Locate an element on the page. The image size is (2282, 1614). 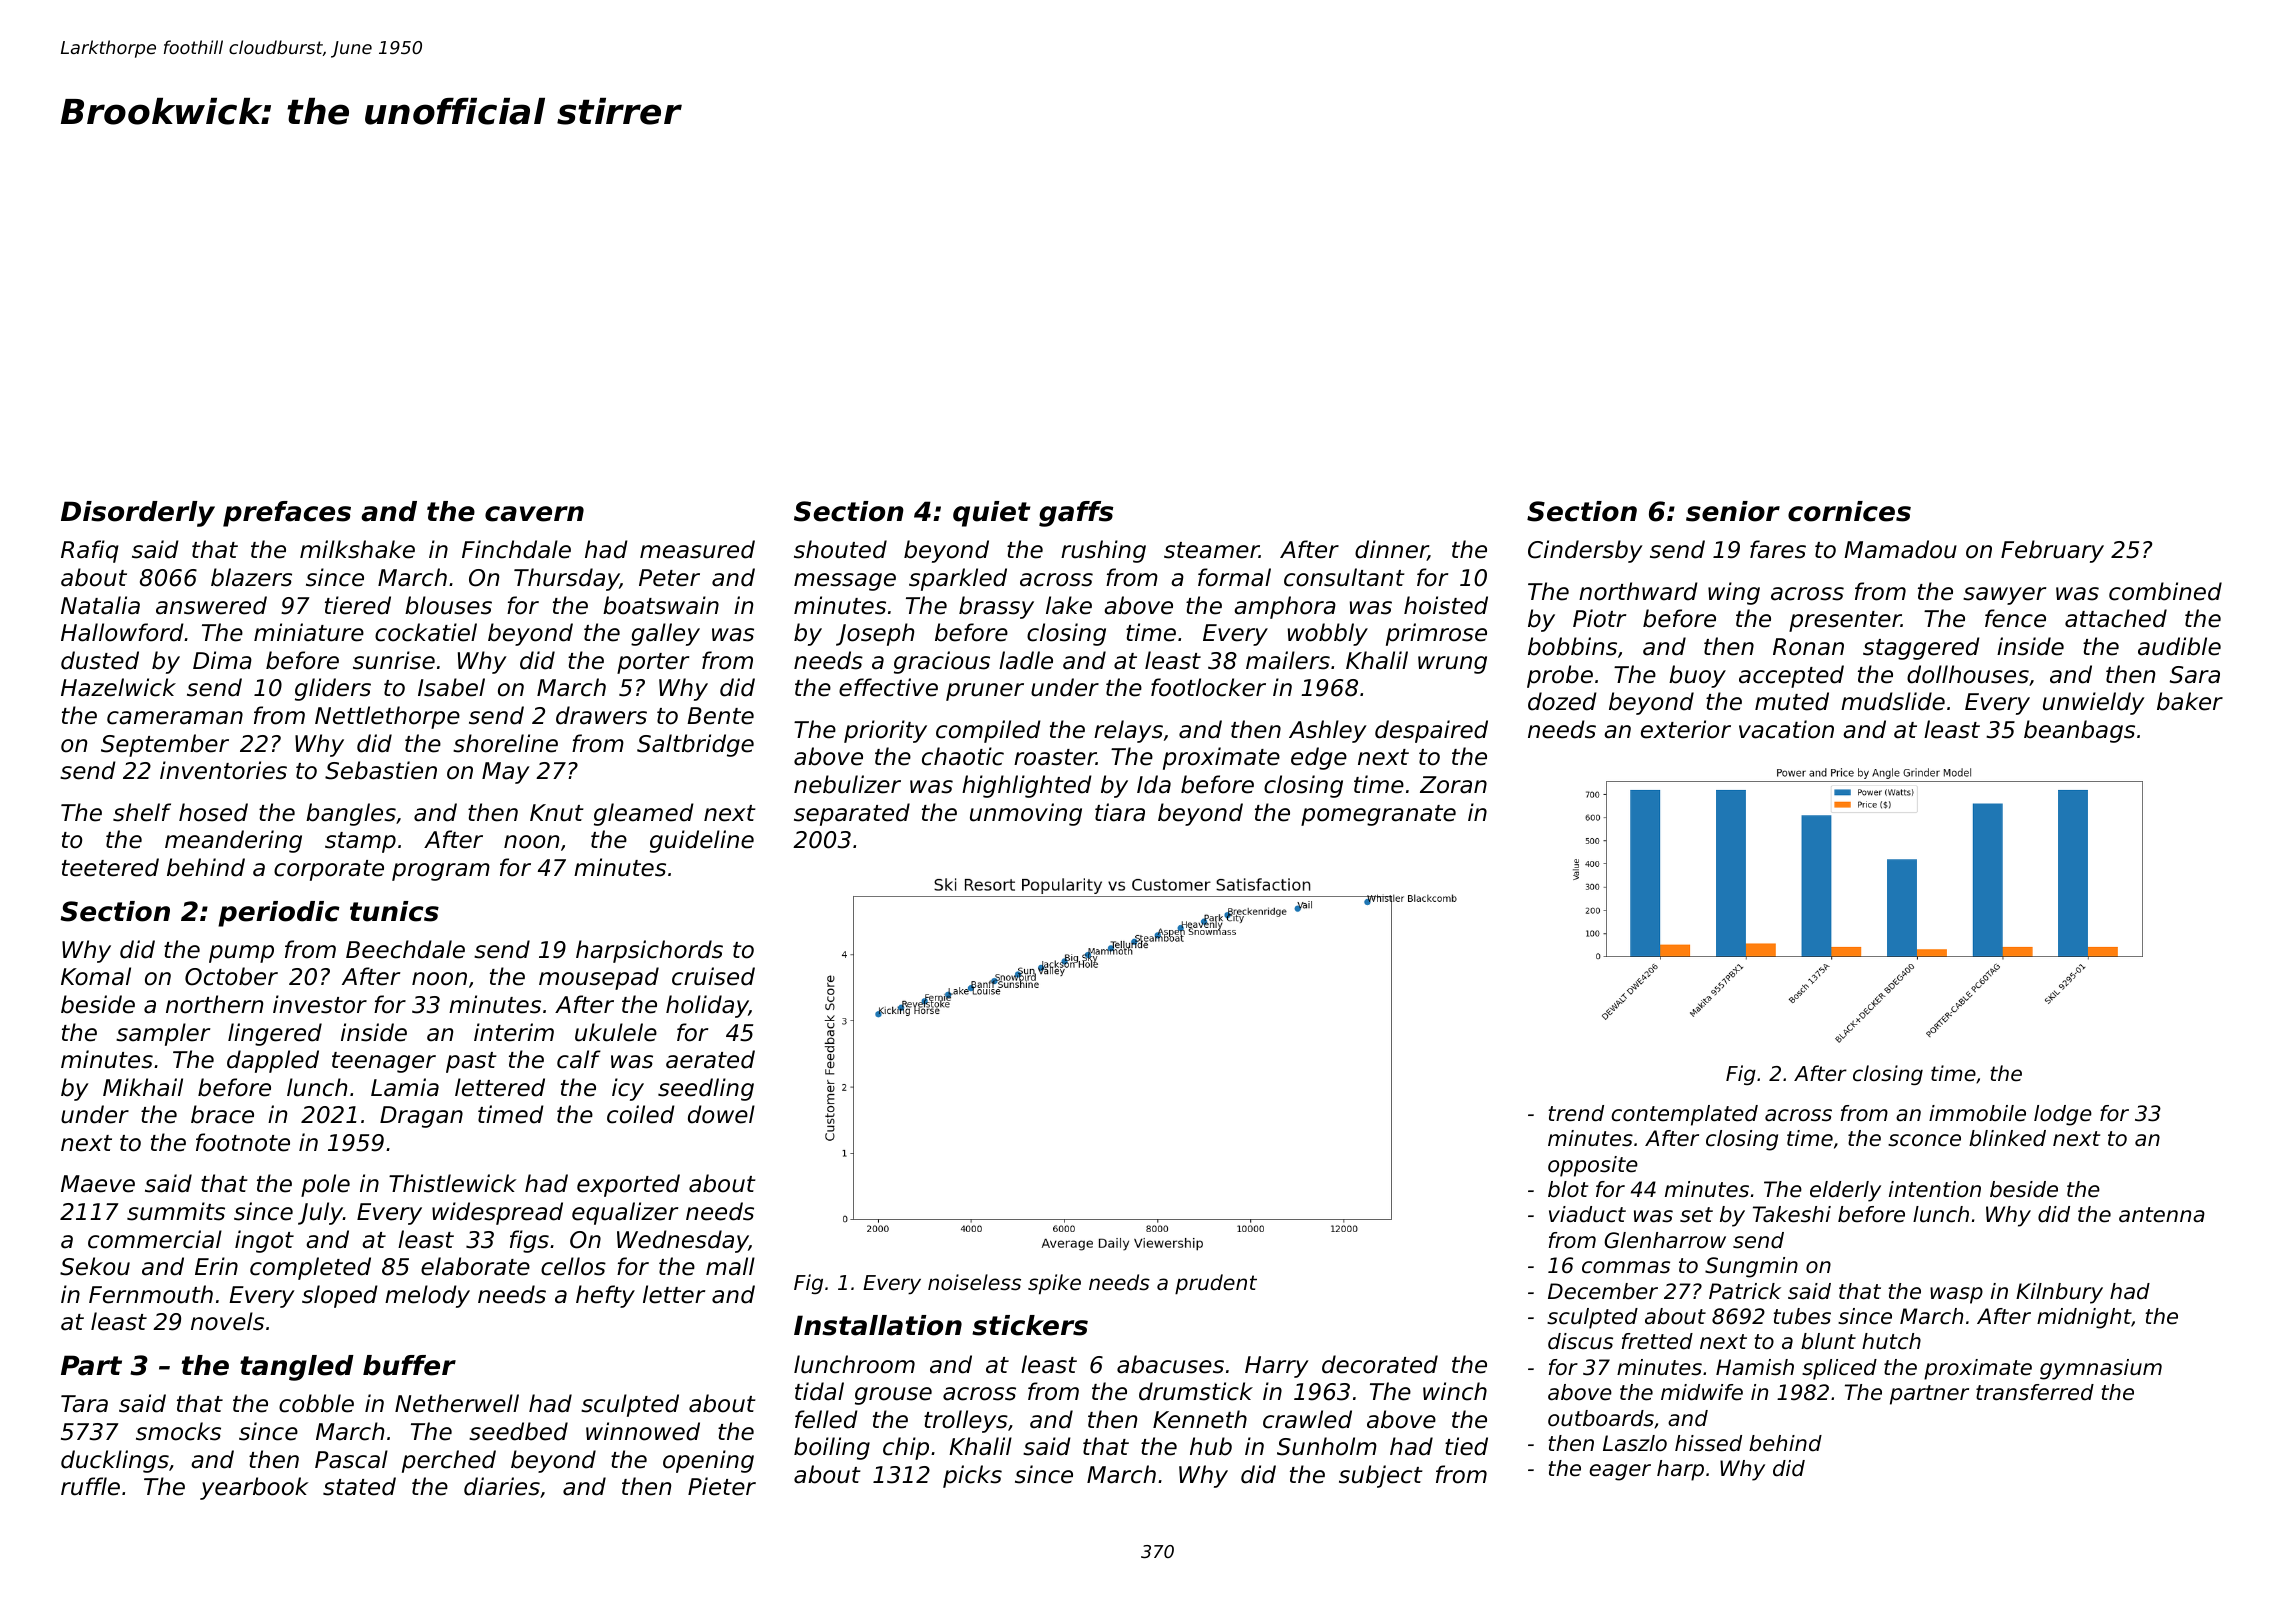
combined is located at coordinates (2165, 591).
